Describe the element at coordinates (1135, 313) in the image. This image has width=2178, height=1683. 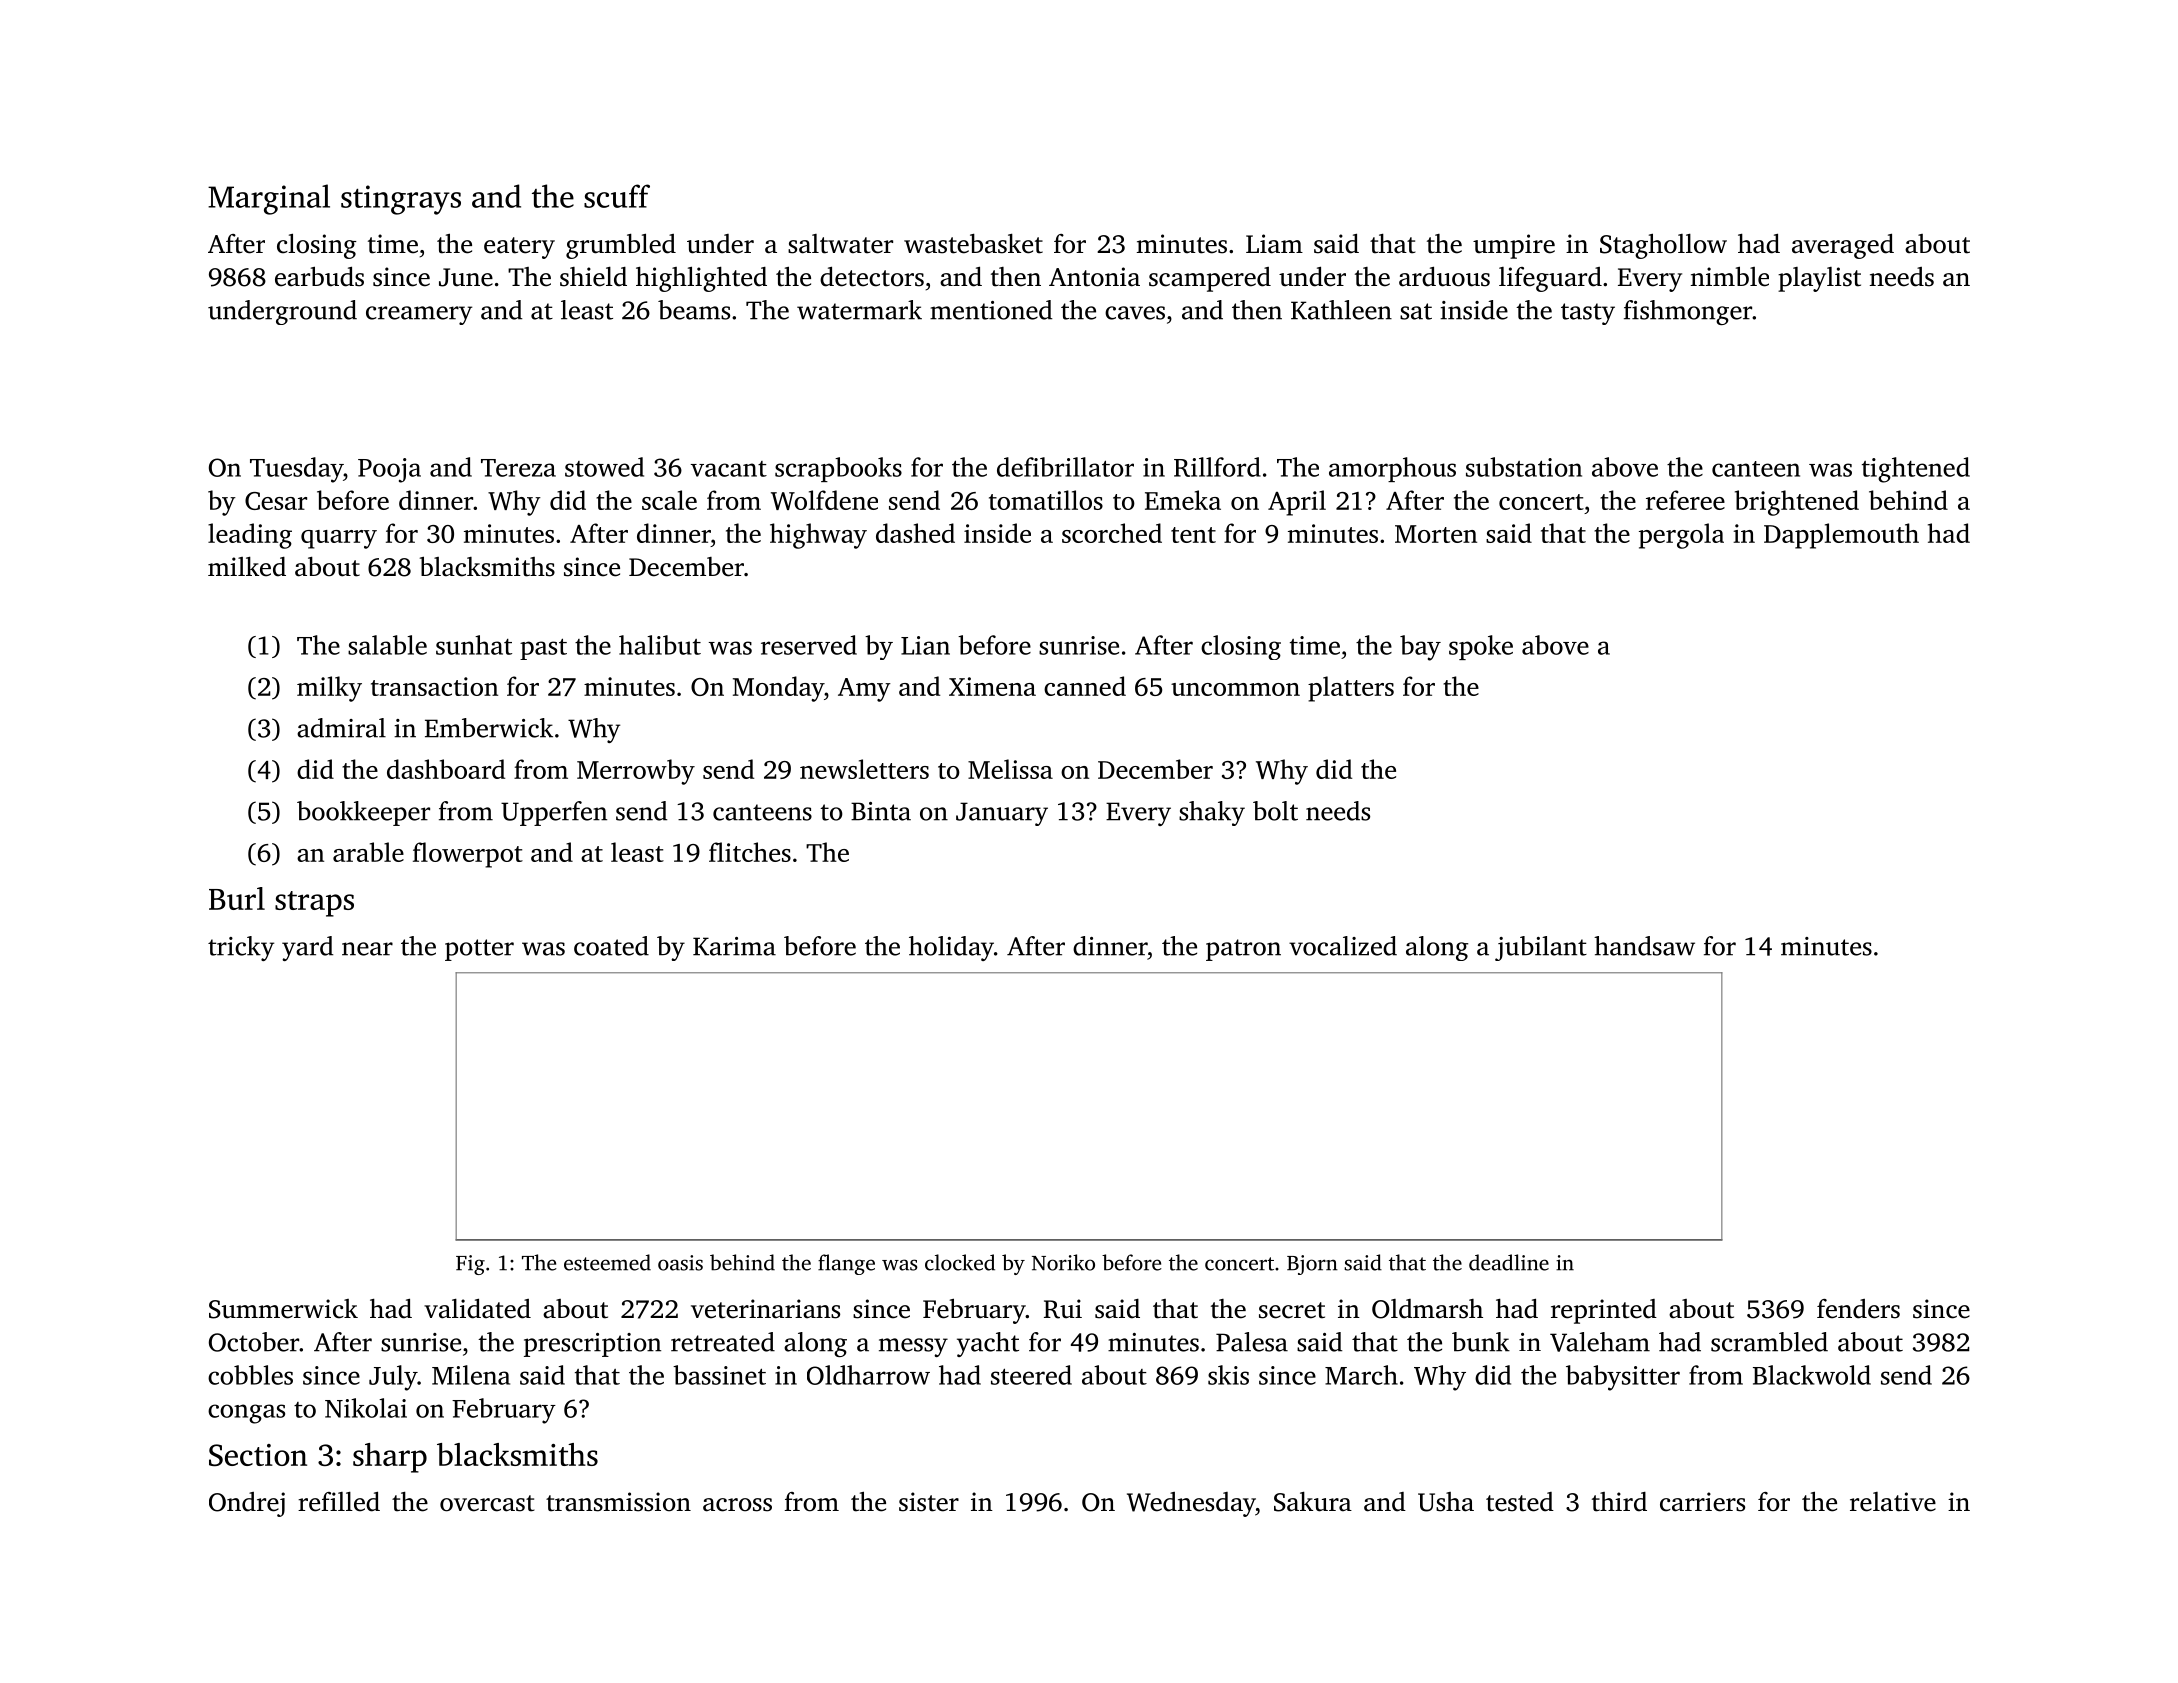
I see `caves` at that location.
